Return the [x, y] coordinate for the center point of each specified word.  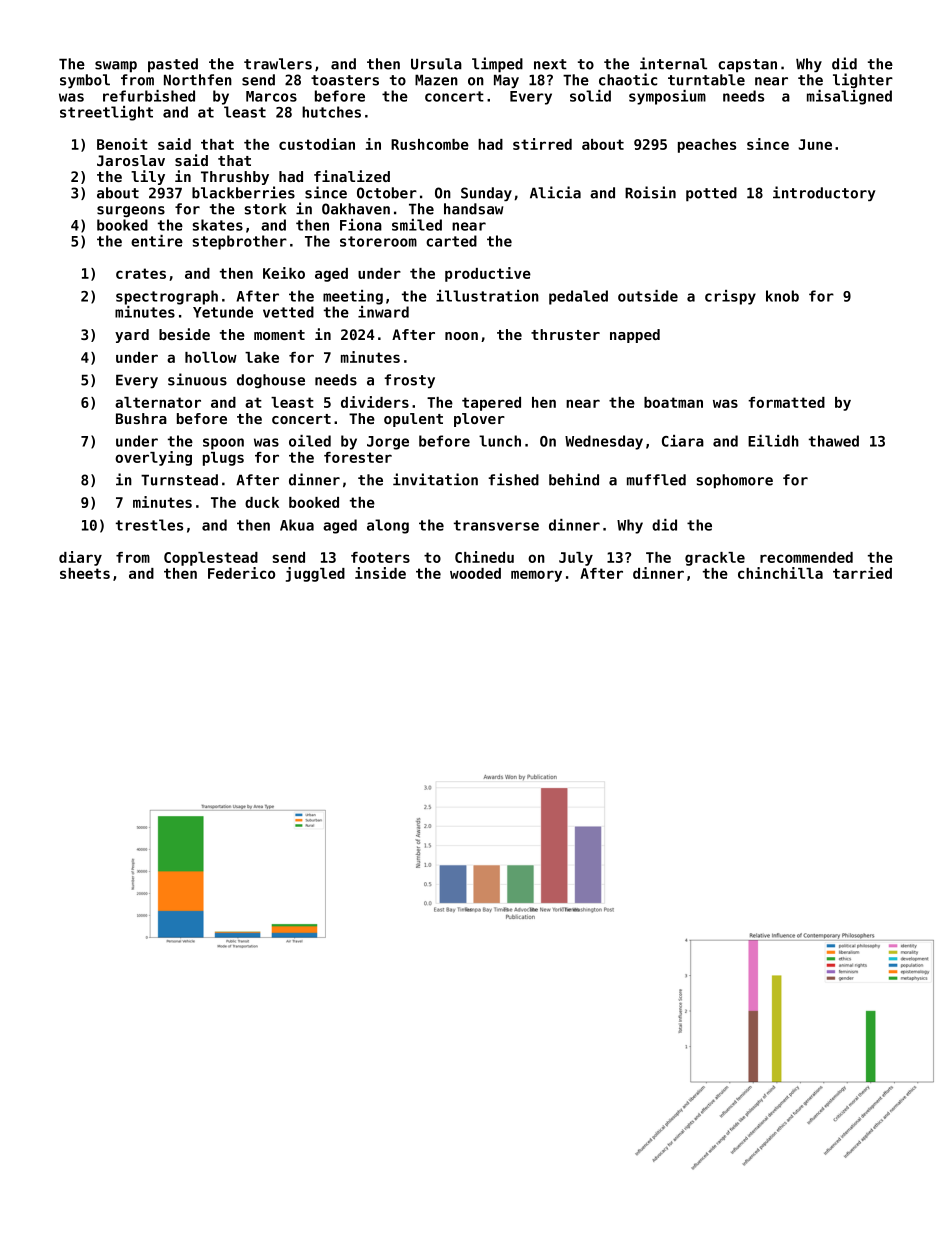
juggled [315, 574]
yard [132, 336]
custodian [317, 144]
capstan [747, 65]
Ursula [436, 64]
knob [782, 296]
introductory [824, 193]
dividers [375, 402]
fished [513, 479]
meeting [353, 297]
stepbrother [240, 242]
